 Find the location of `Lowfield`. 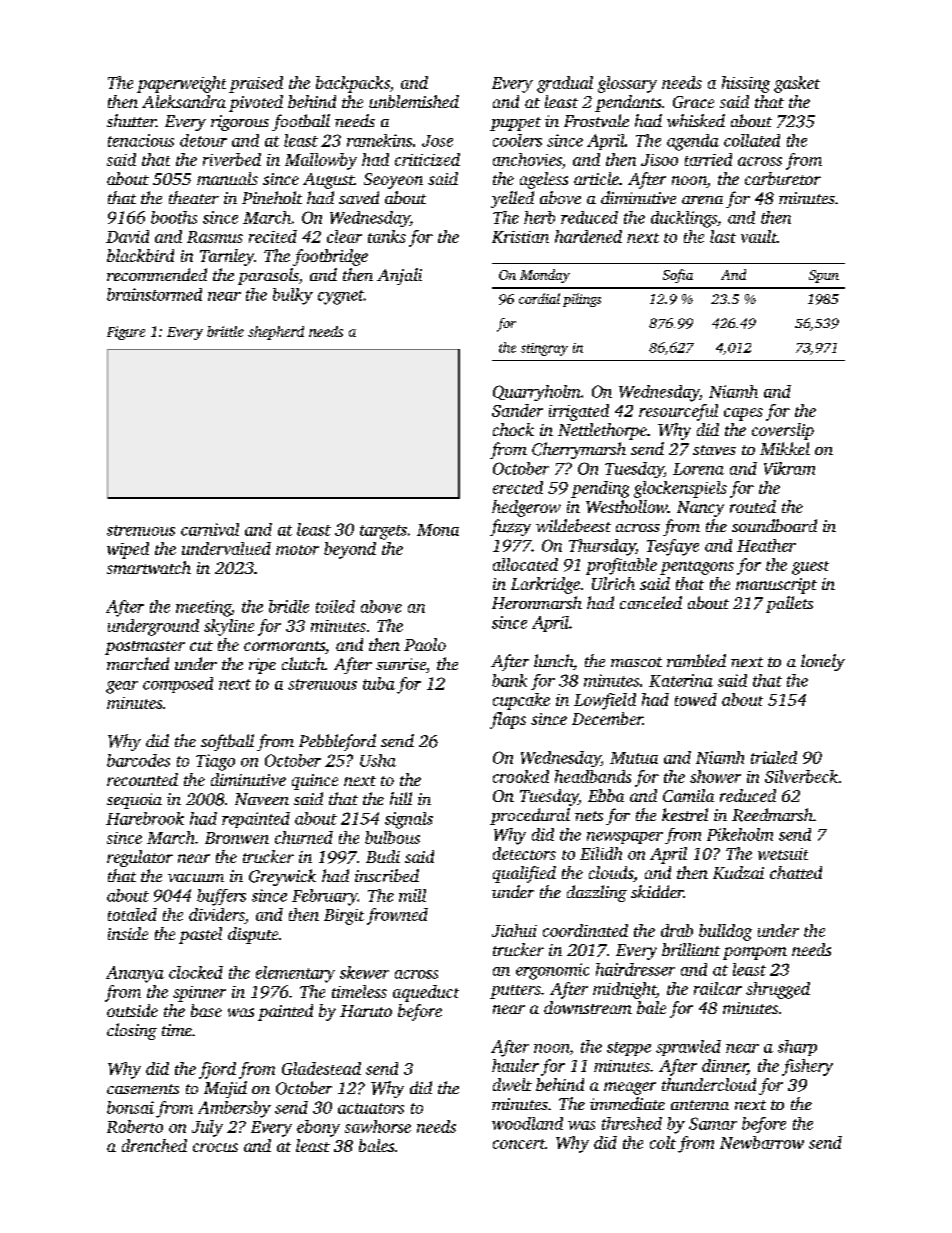

Lowfield is located at coordinates (605, 701).
